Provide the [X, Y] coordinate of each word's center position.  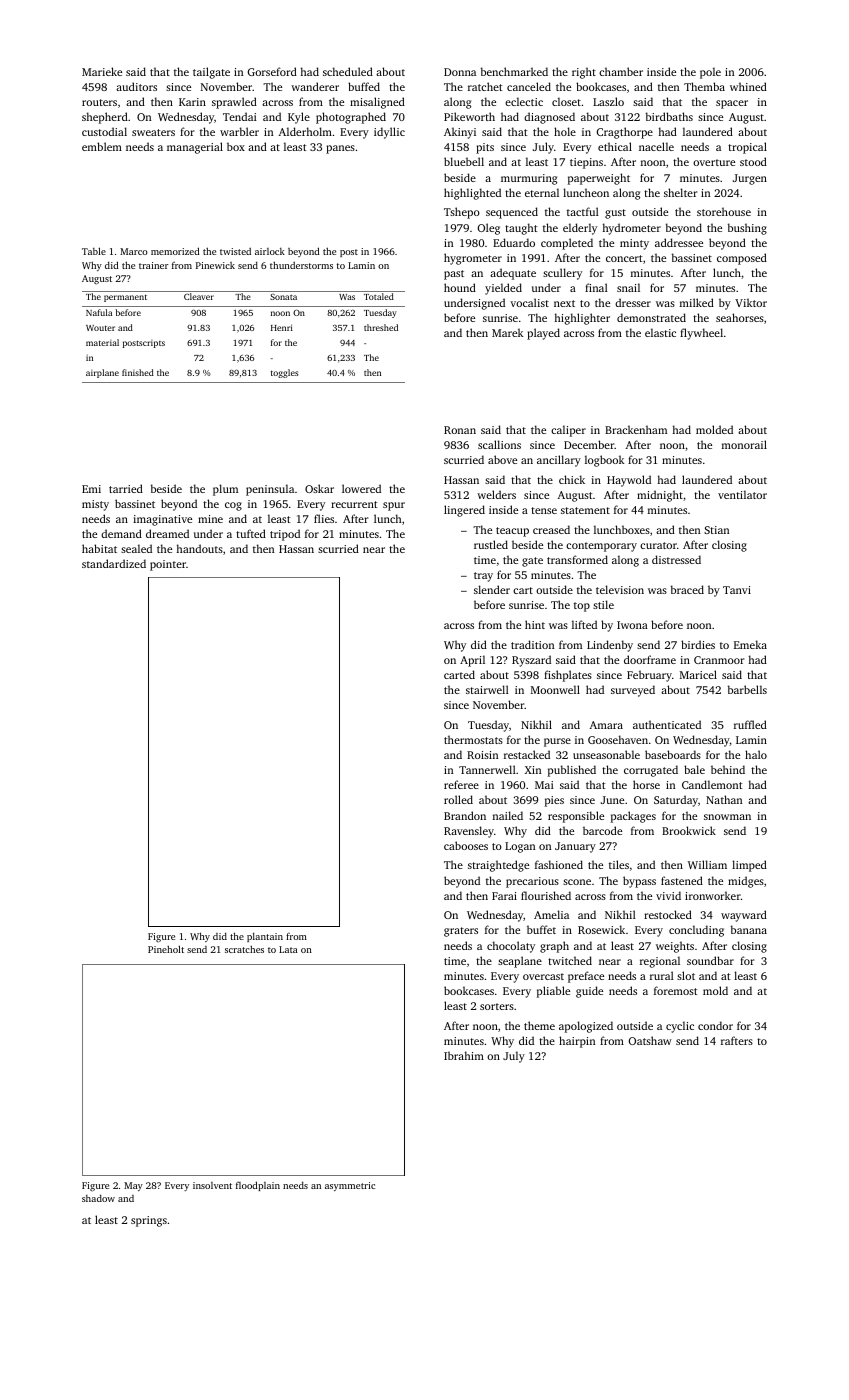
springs [149, 1221]
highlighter [582, 319]
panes [340, 149]
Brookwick [689, 830]
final [596, 287]
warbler [239, 131]
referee [461, 784]
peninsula [270, 490]
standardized [114, 563]
